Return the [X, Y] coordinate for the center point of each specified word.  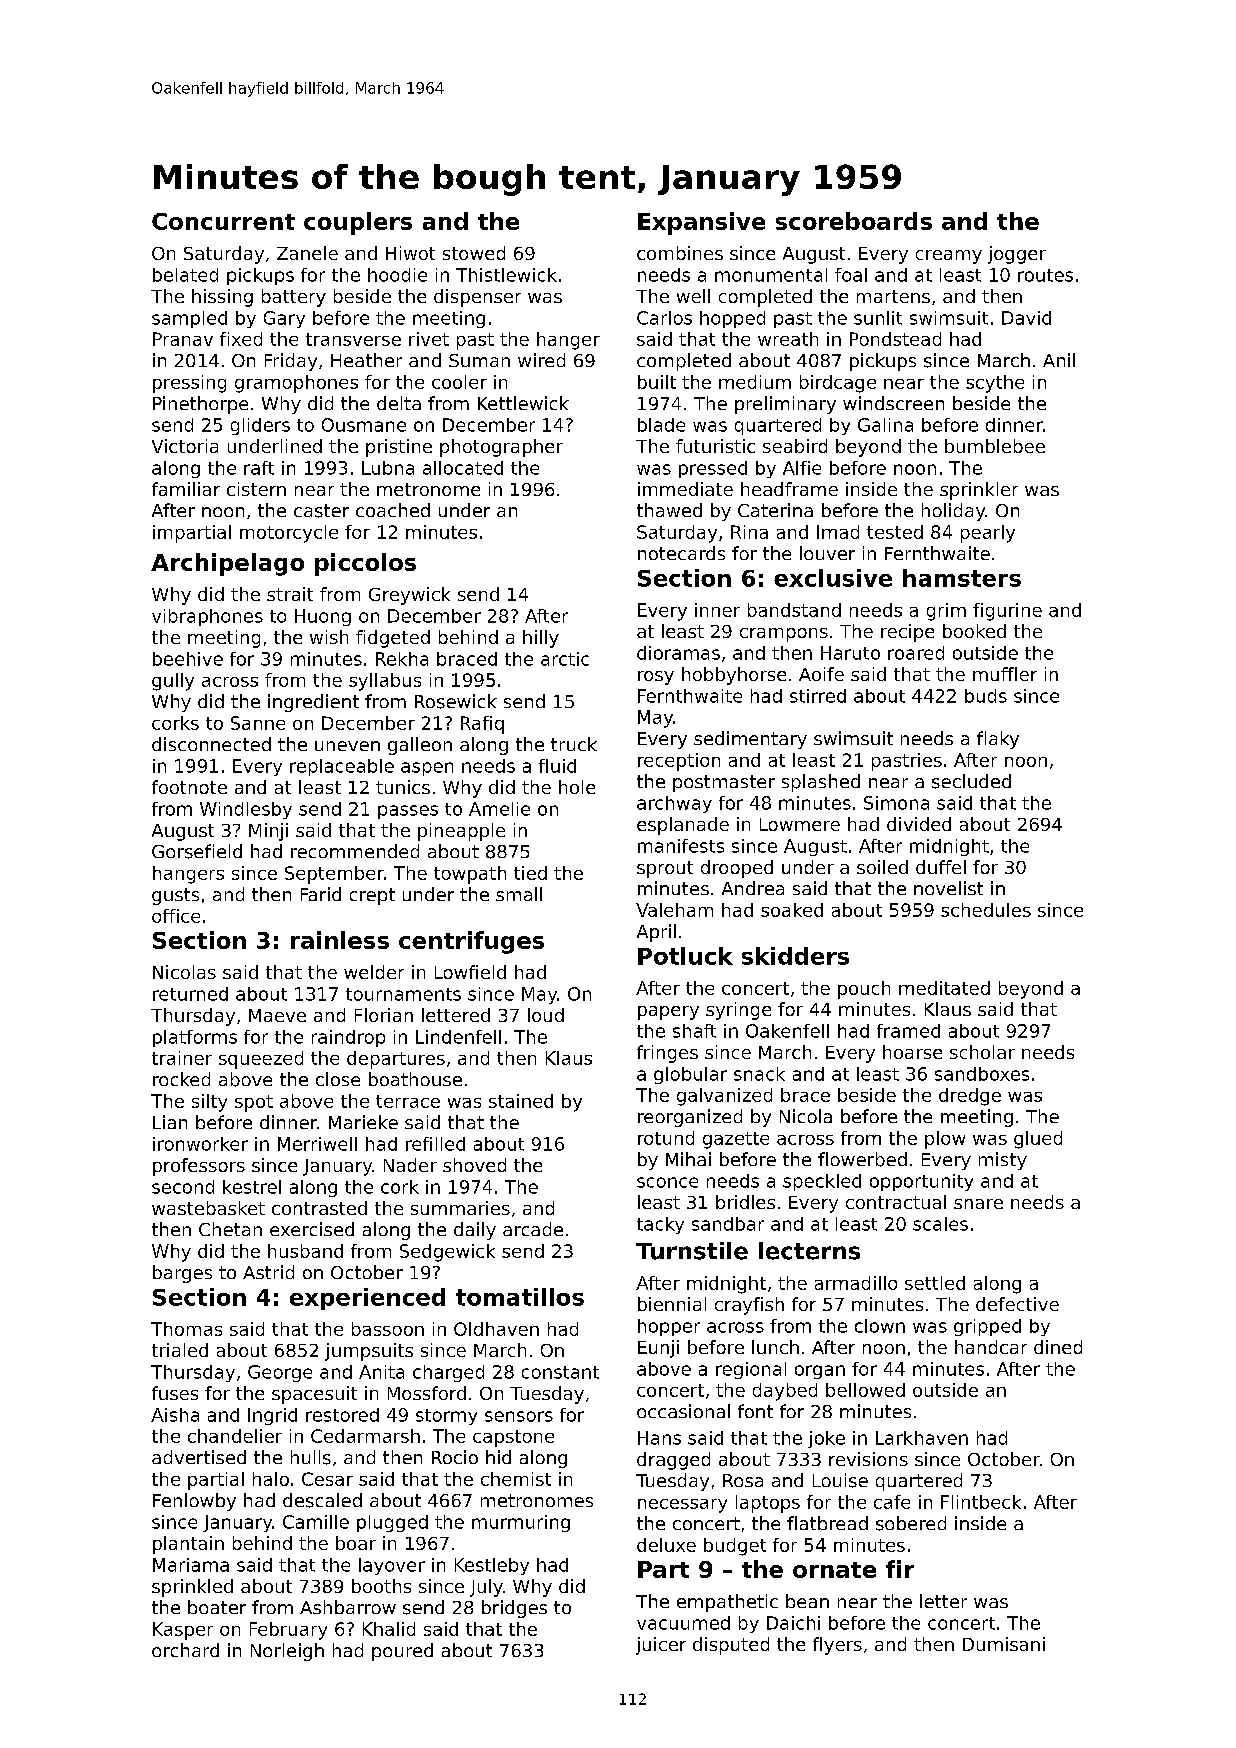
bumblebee [995, 446]
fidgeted [393, 639]
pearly [988, 534]
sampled [189, 319]
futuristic [715, 446]
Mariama [191, 1565]
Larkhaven [922, 1438]
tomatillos [520, 1297]
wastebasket [208, 1208]
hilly [541, 639]
